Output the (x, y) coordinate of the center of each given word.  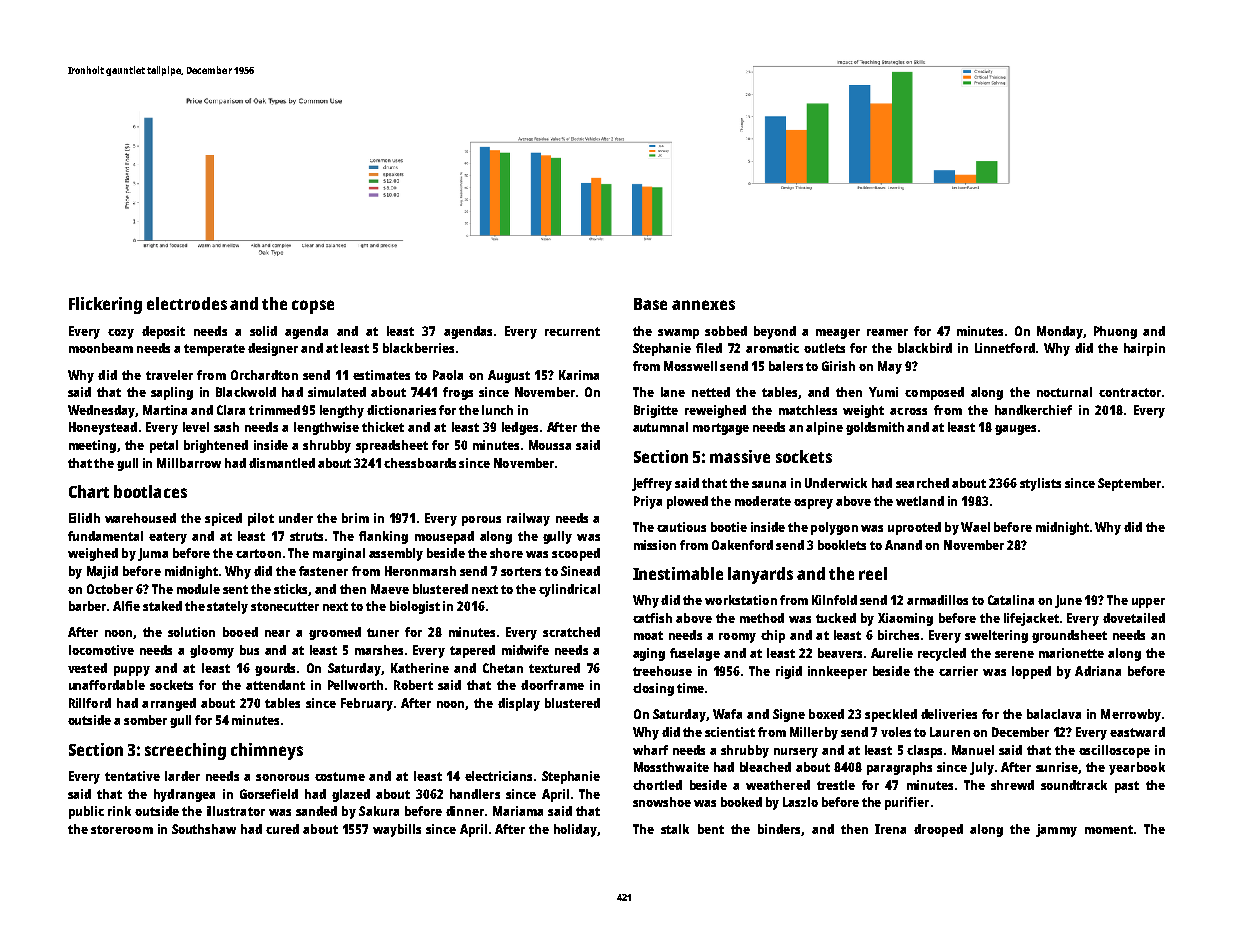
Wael (975, 527)
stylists (1040, 484)
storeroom (122, 829)
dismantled (282, 463)
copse (313, 307)
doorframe (552, 685)
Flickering (105, 305)
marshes (379, 650)
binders (779, 829)
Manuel (973, 750)
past (1127, 787)
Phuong (1115, 332)
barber (88, 606)
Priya (648, 502)
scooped (576, 554)
